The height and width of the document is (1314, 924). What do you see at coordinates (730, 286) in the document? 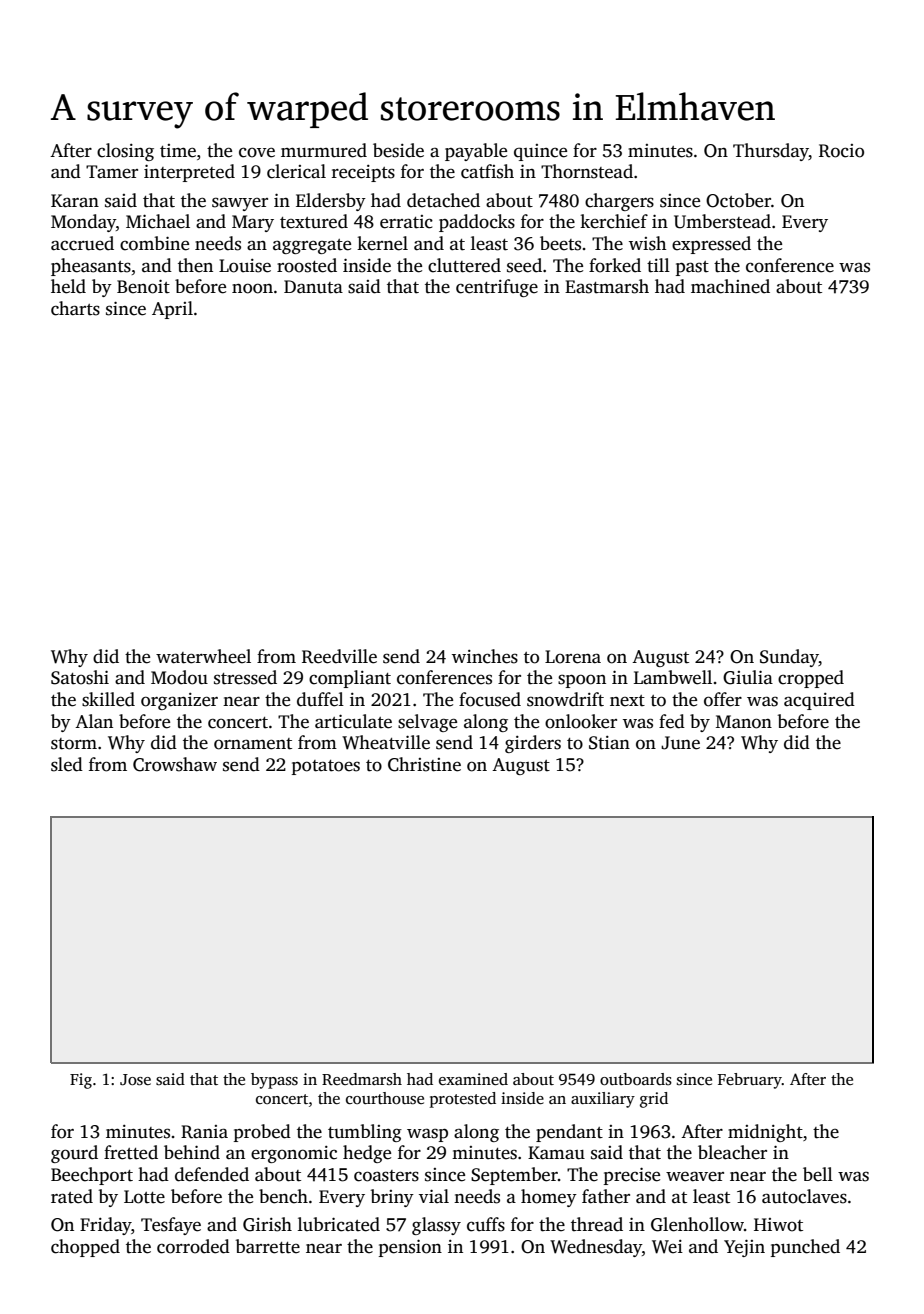
I see `machined` at bounding box center [730, 286].
